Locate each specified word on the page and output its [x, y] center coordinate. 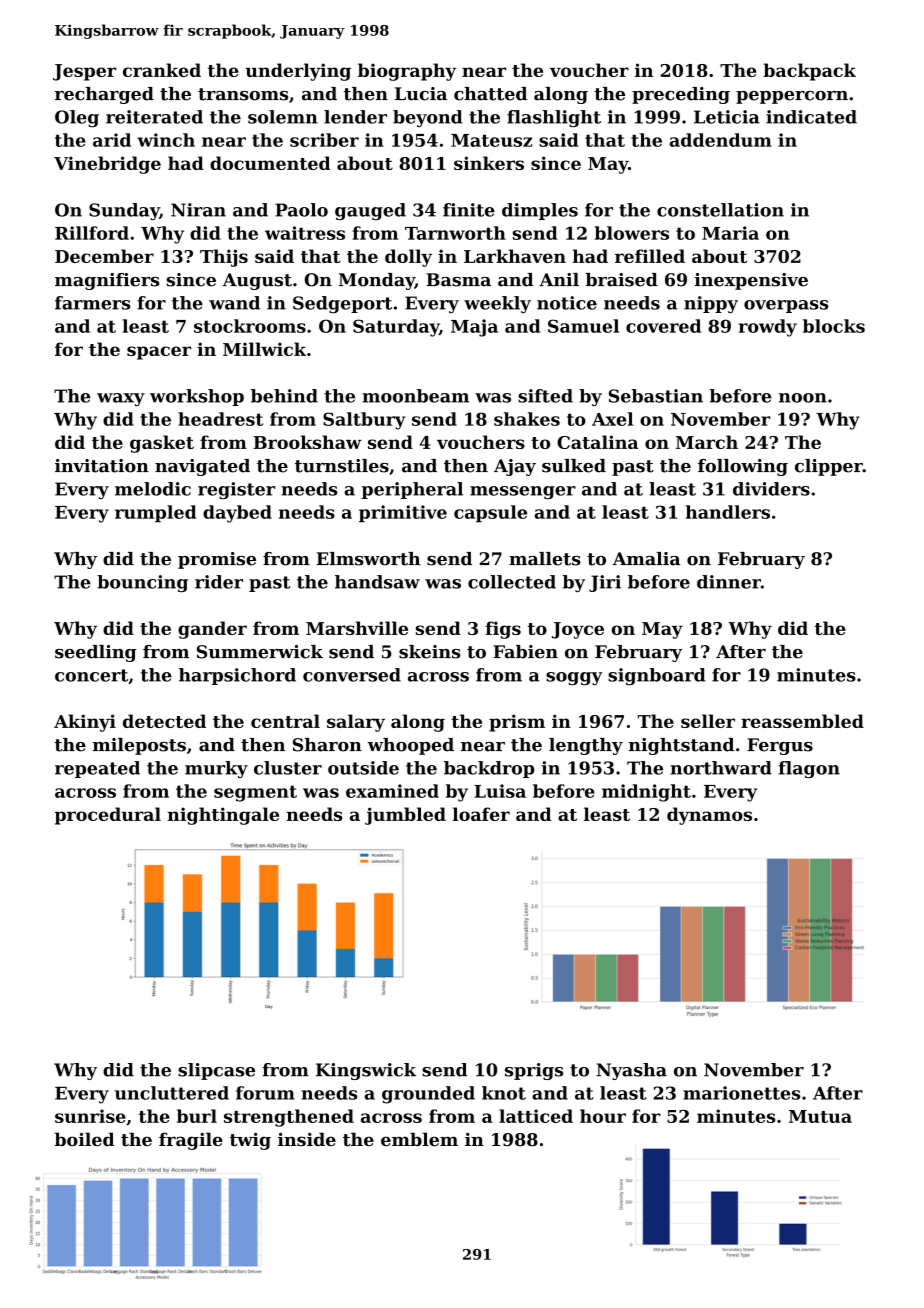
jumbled [405, 816]
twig [250, 1141]
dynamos [709, 816]
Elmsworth [368, 559]
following [743, 467]
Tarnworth [455, 233]
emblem [419, 1139]
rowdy [768, 328]
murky [216, 769]
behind [284, 396]
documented [270, 163]
